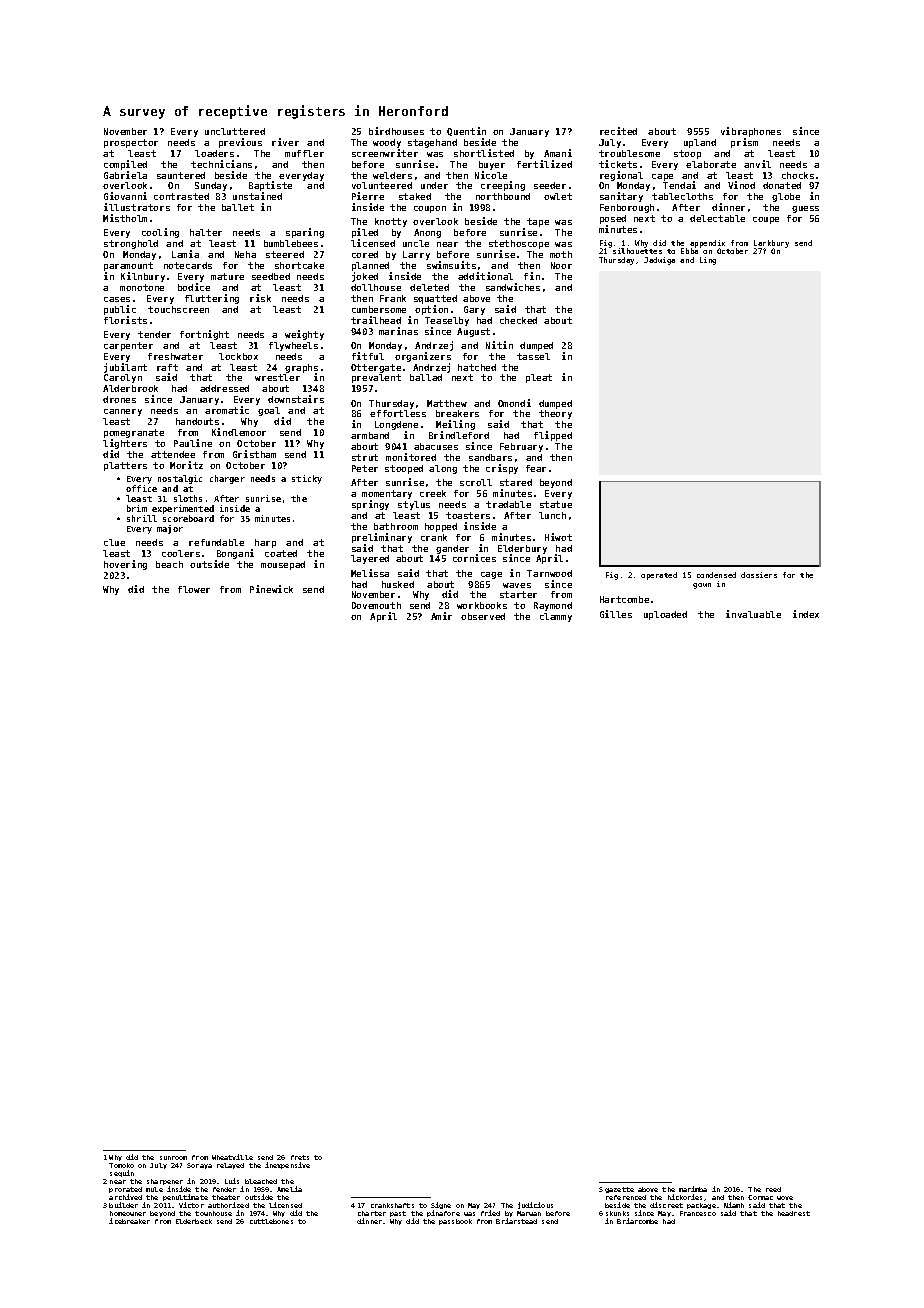  Describe the element at coordinates (806, 614) in the document. I see `index` at that location.
